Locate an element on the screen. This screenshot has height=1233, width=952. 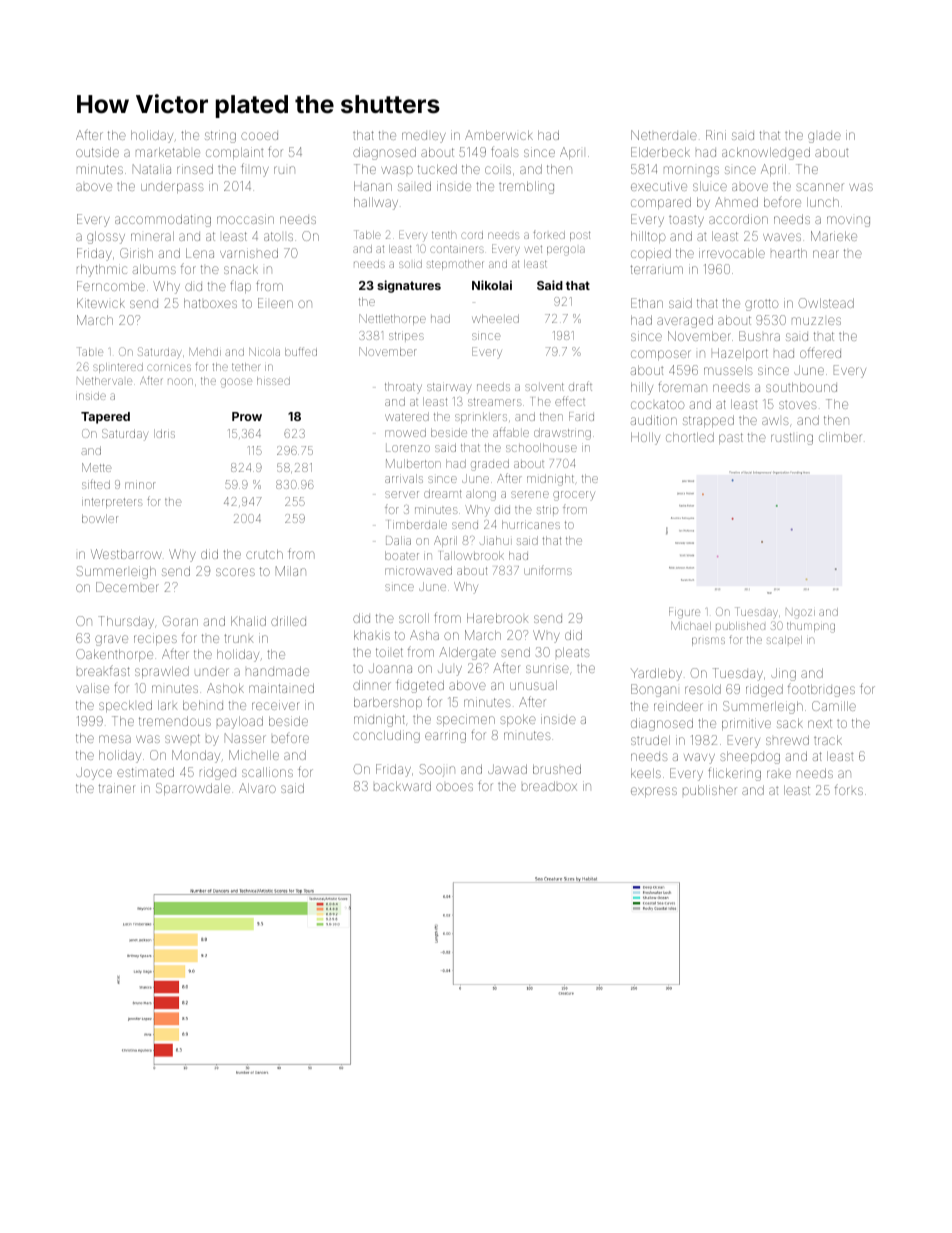
breadbox is located at coordinates (549, 786).
